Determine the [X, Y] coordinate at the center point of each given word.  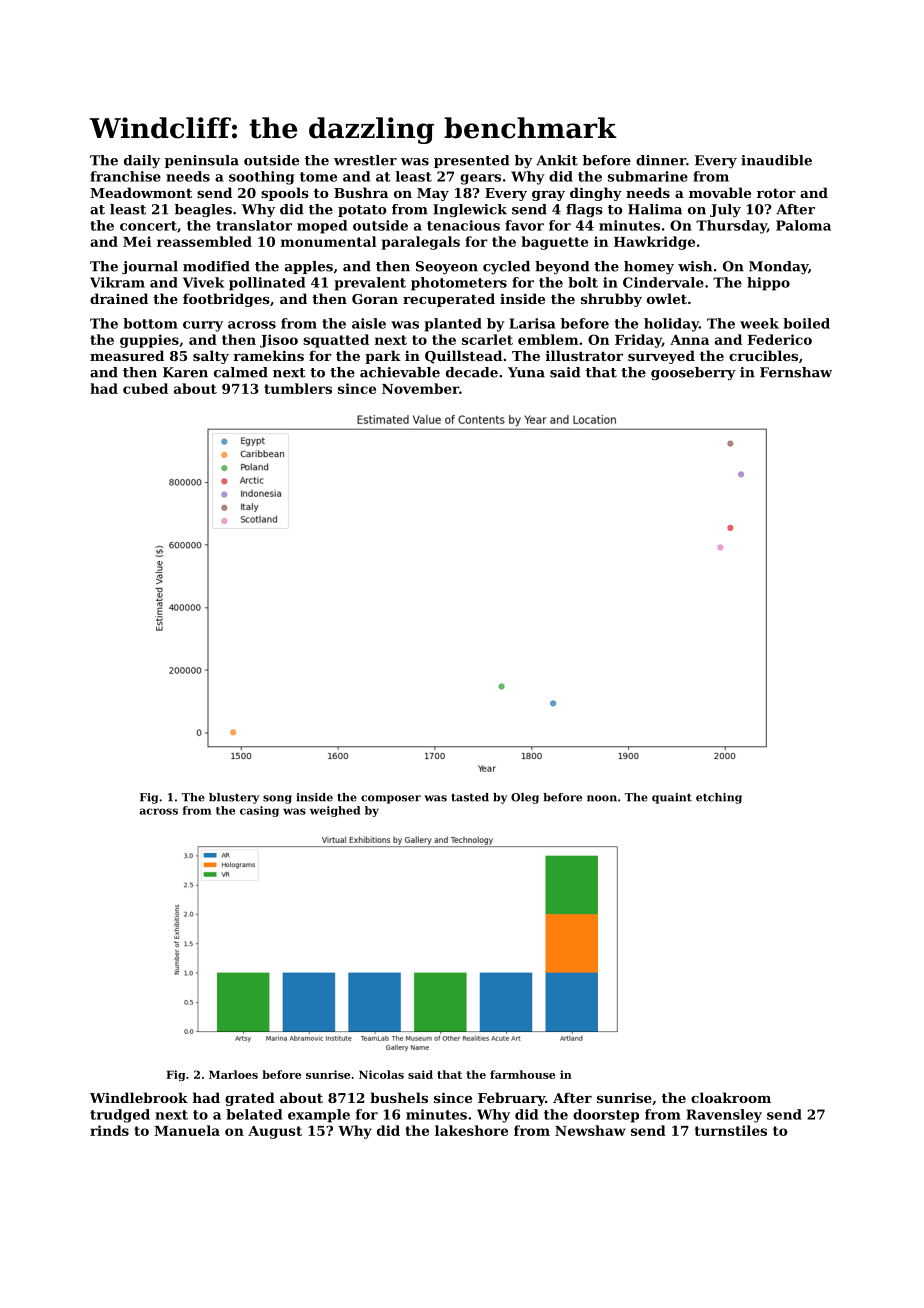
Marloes [233, 1074]
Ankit [557, 160]
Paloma [803, 225]
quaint [672, 798]
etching [719, 798]
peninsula [202, 161]
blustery [234, 798]
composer [391, 799]
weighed [335, 811]
